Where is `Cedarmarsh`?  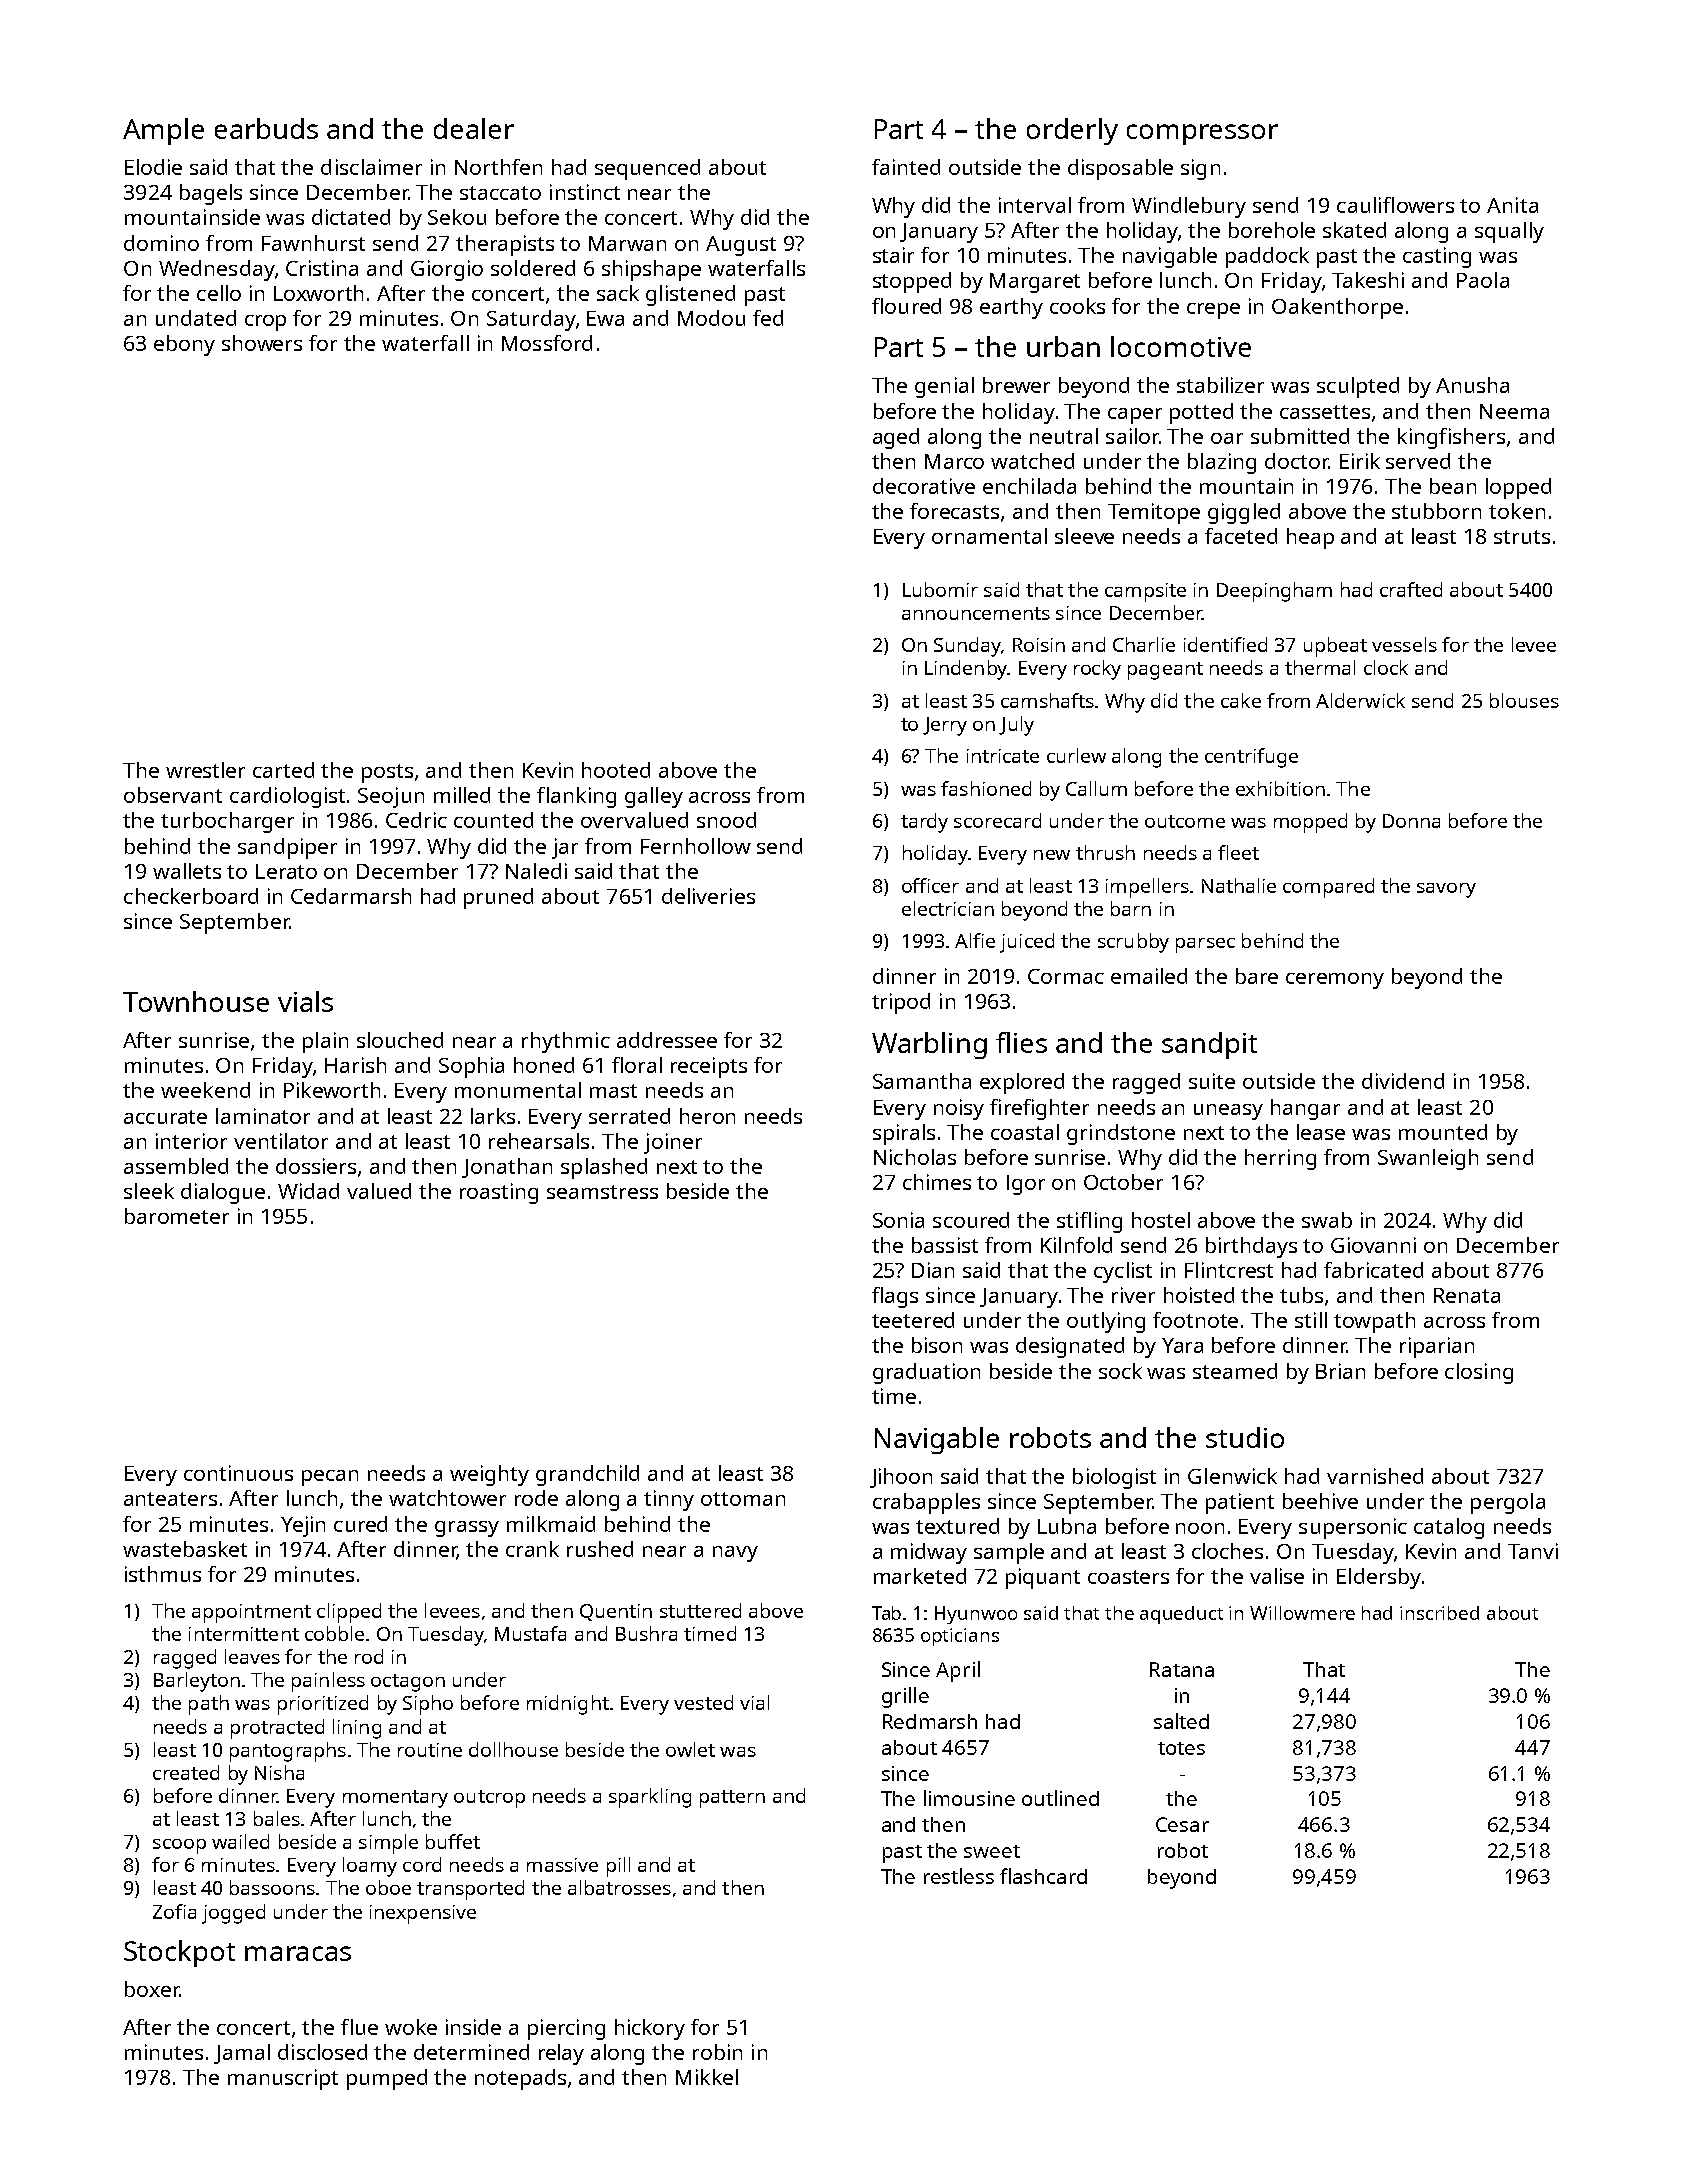
Cedarmarsh is located at coordinates (351, 896).
